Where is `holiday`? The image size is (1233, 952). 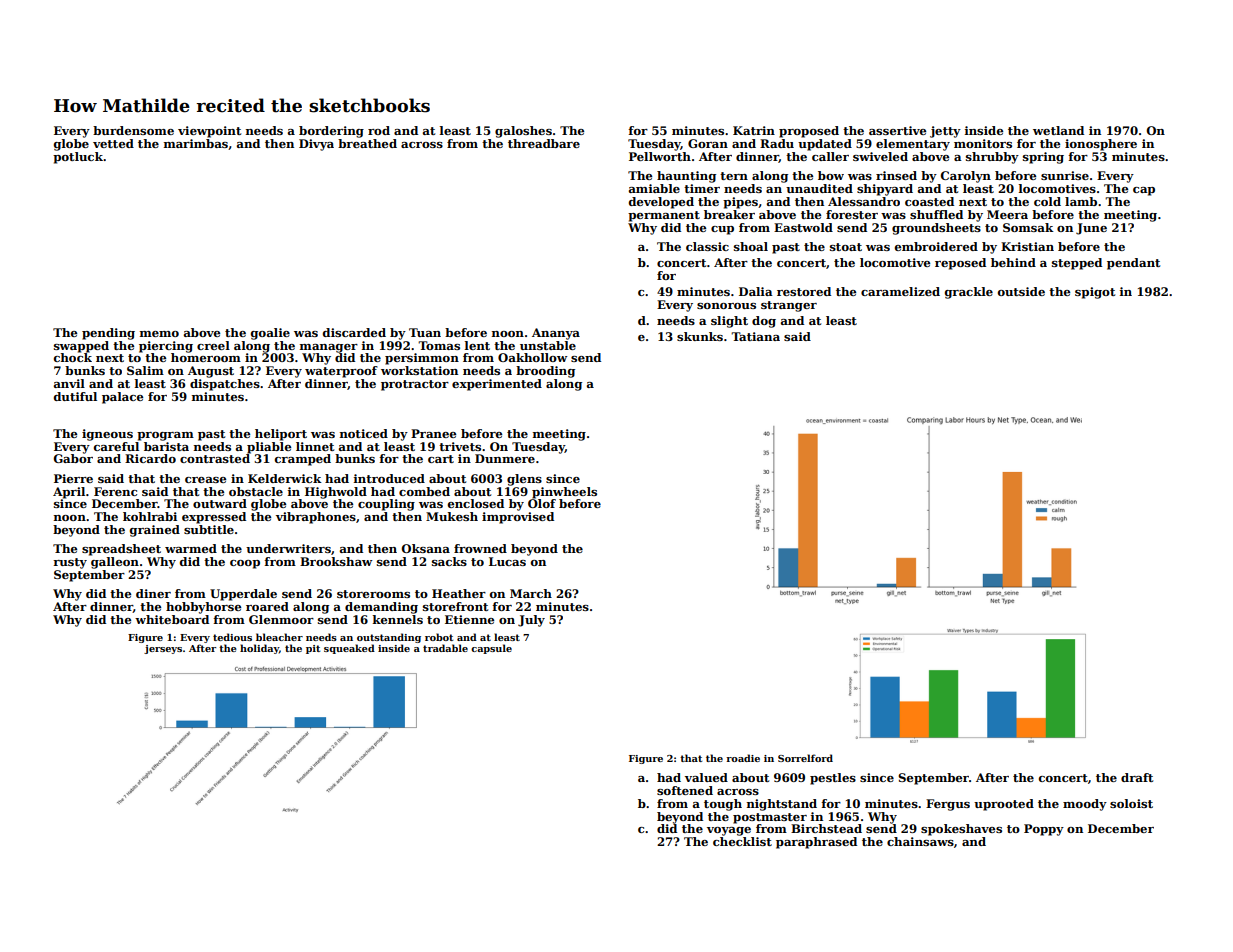
holiday is located at coordinates (259, 649).
